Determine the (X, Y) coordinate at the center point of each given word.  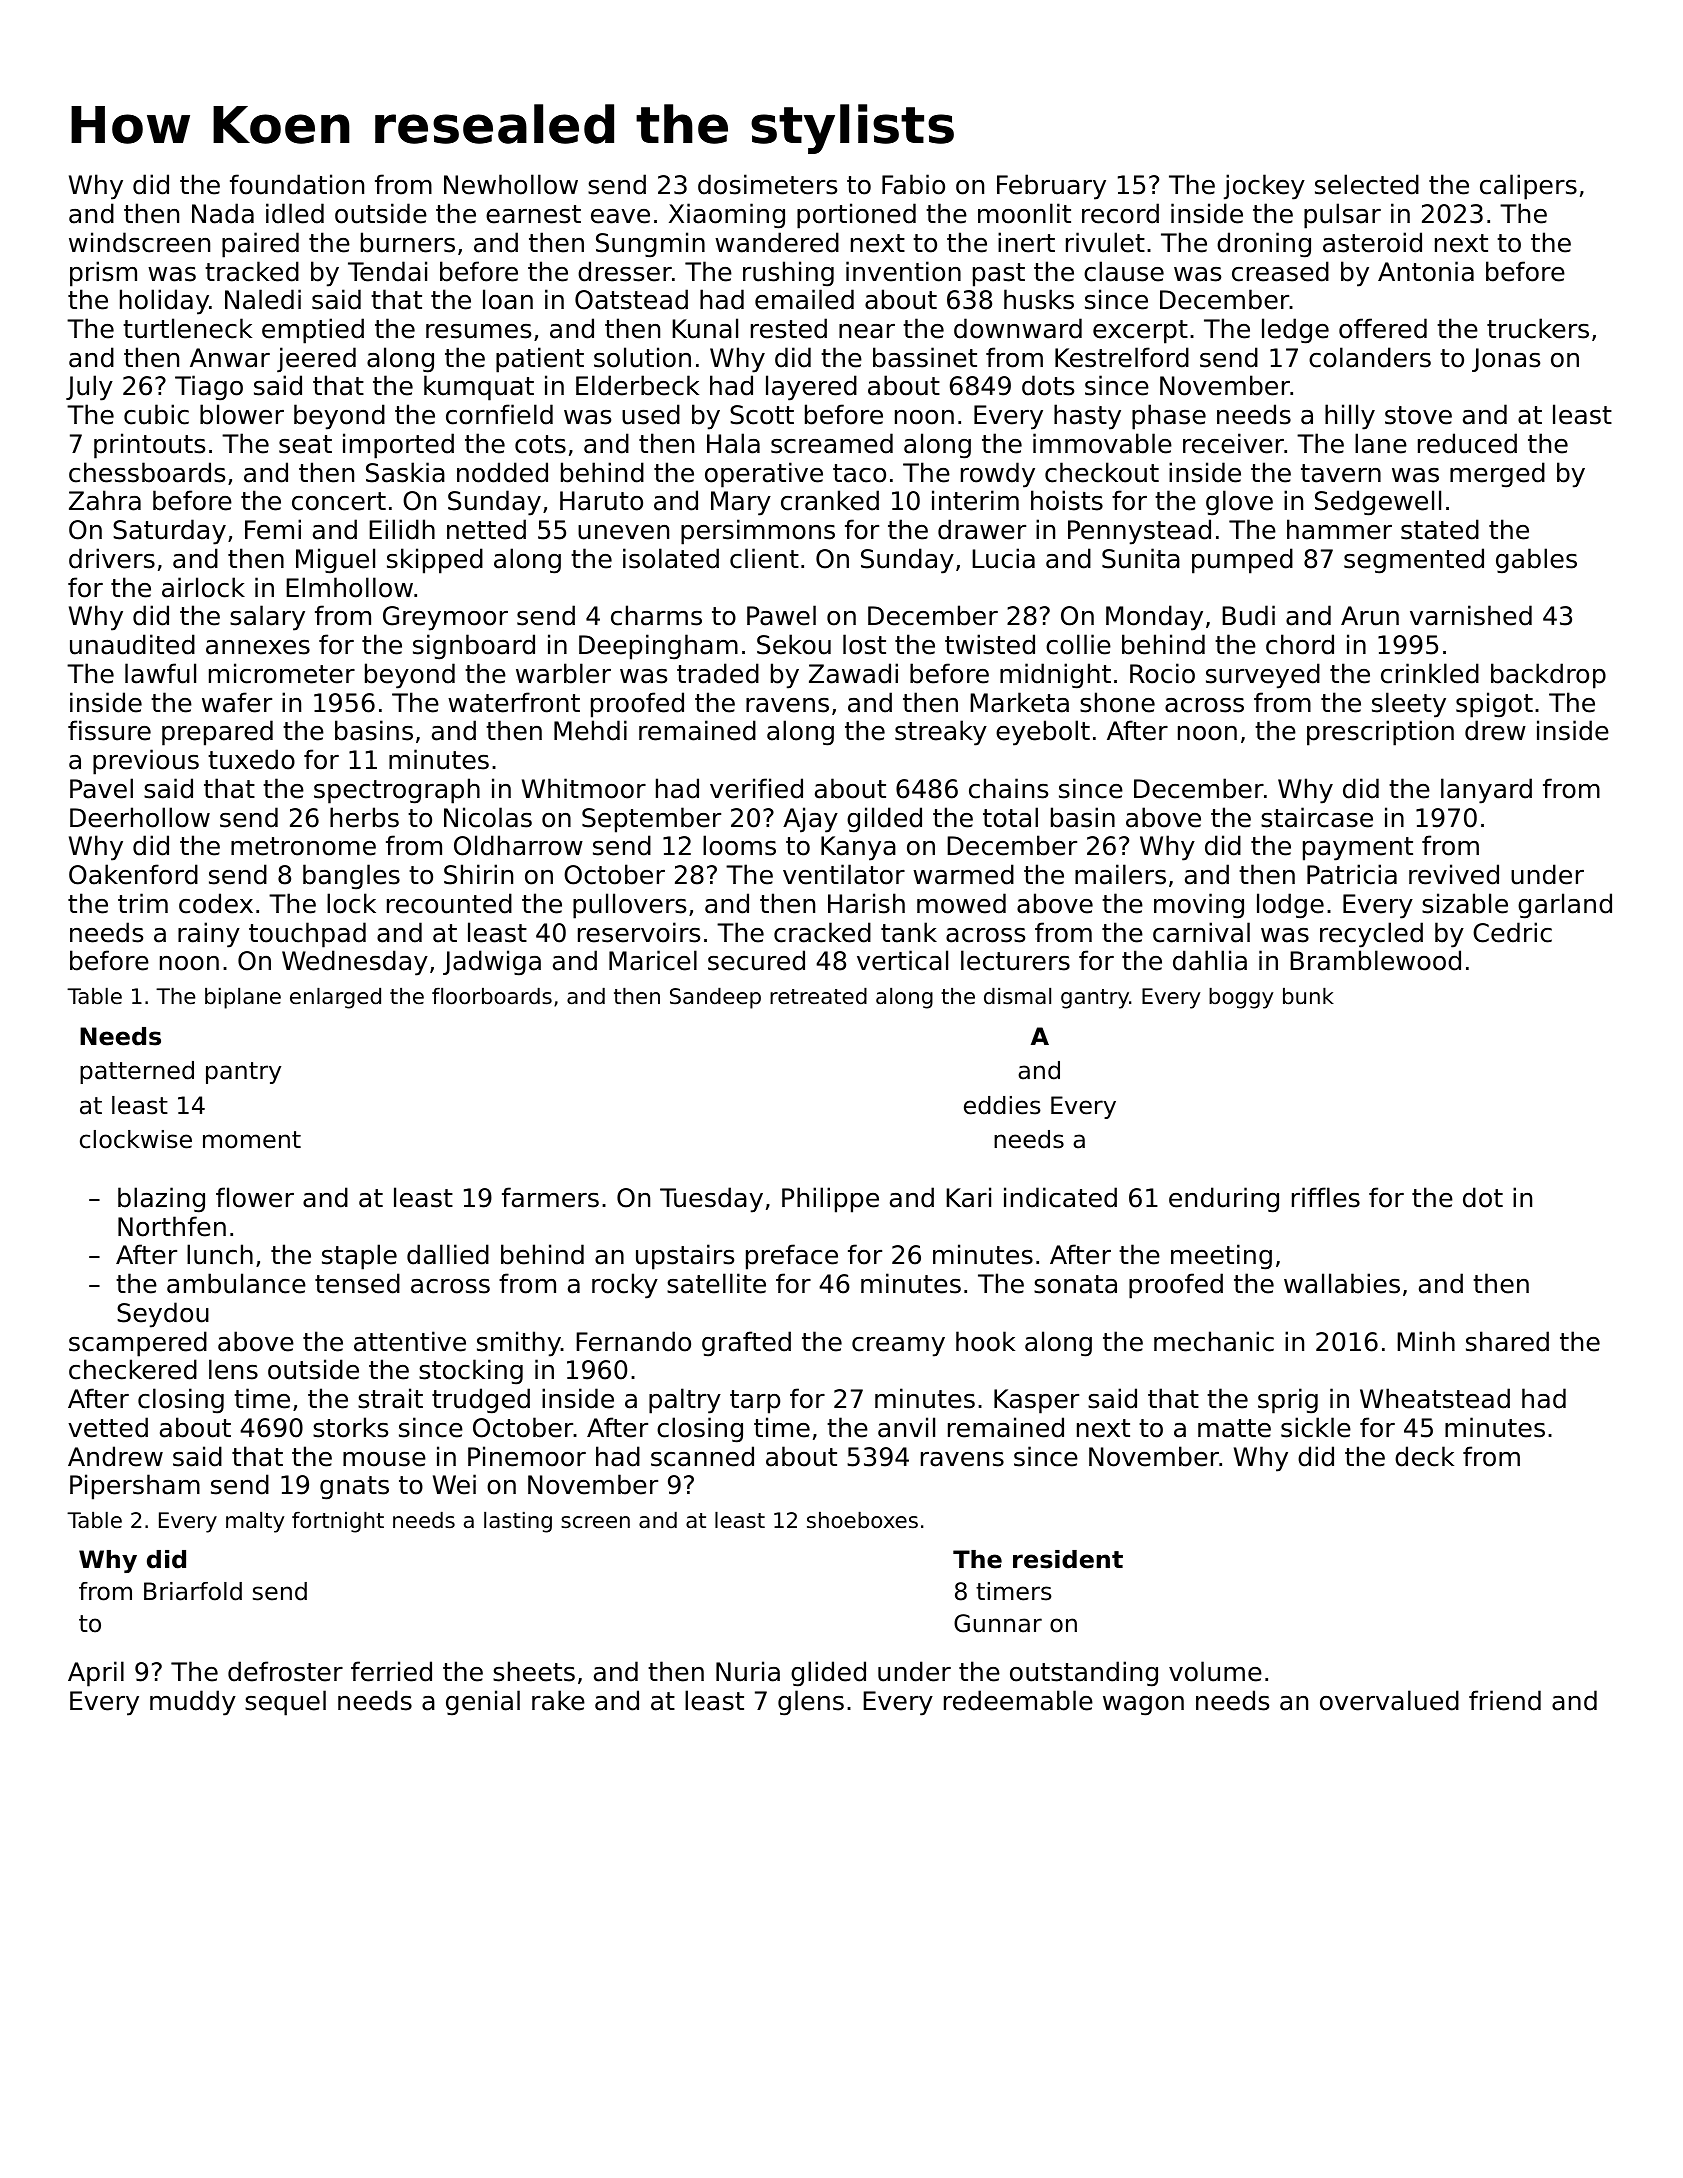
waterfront (514, 702)
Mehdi (590, 730)
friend (1505, 1700)
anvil (906, 1427)
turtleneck (187, 328)
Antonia (1426, 271)
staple (359, 1257)
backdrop (1548, 676)
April (96, 1674)
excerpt (1140, 332)
